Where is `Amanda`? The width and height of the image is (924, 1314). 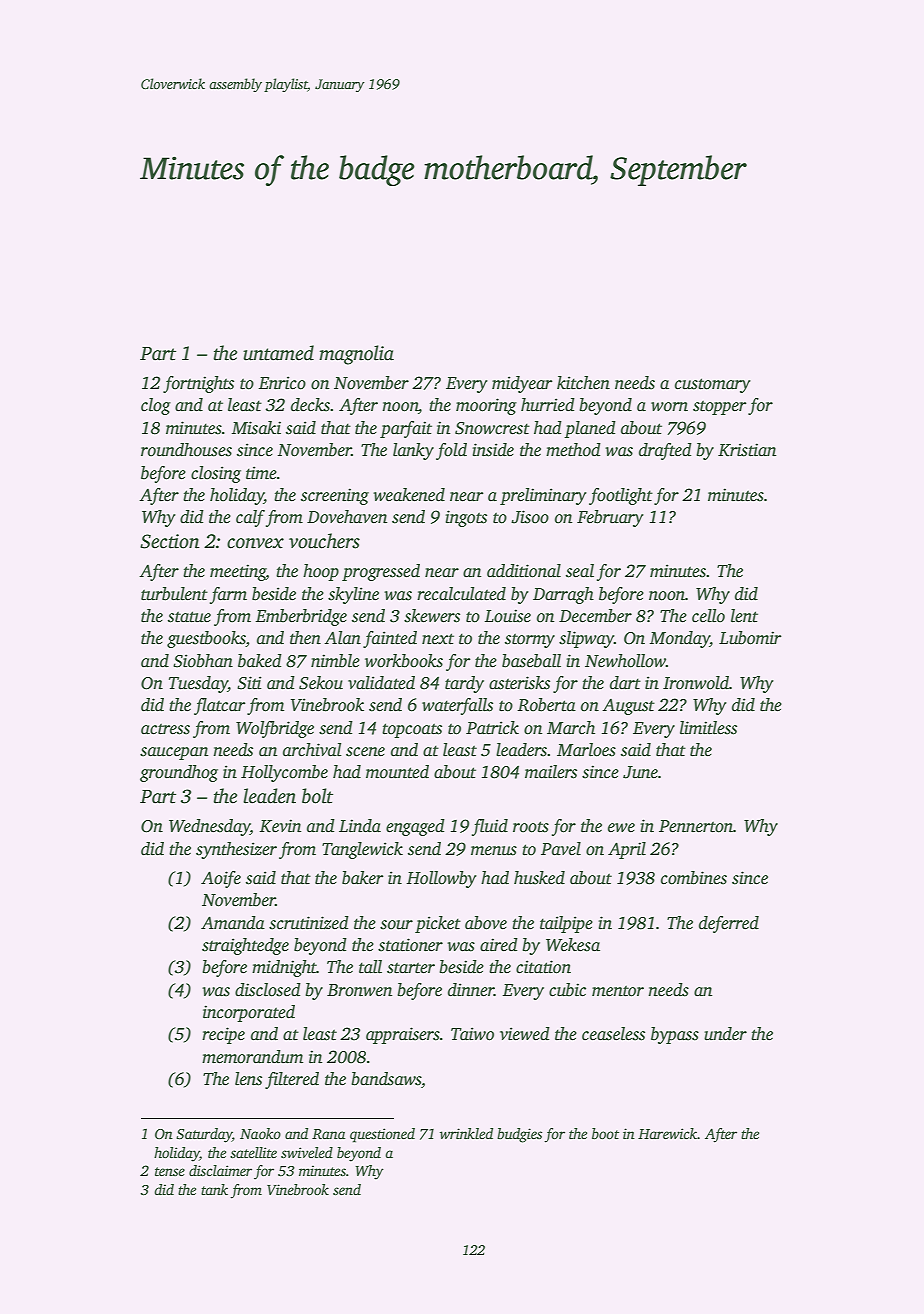
Amanda is located at coordinates (233, 923).
